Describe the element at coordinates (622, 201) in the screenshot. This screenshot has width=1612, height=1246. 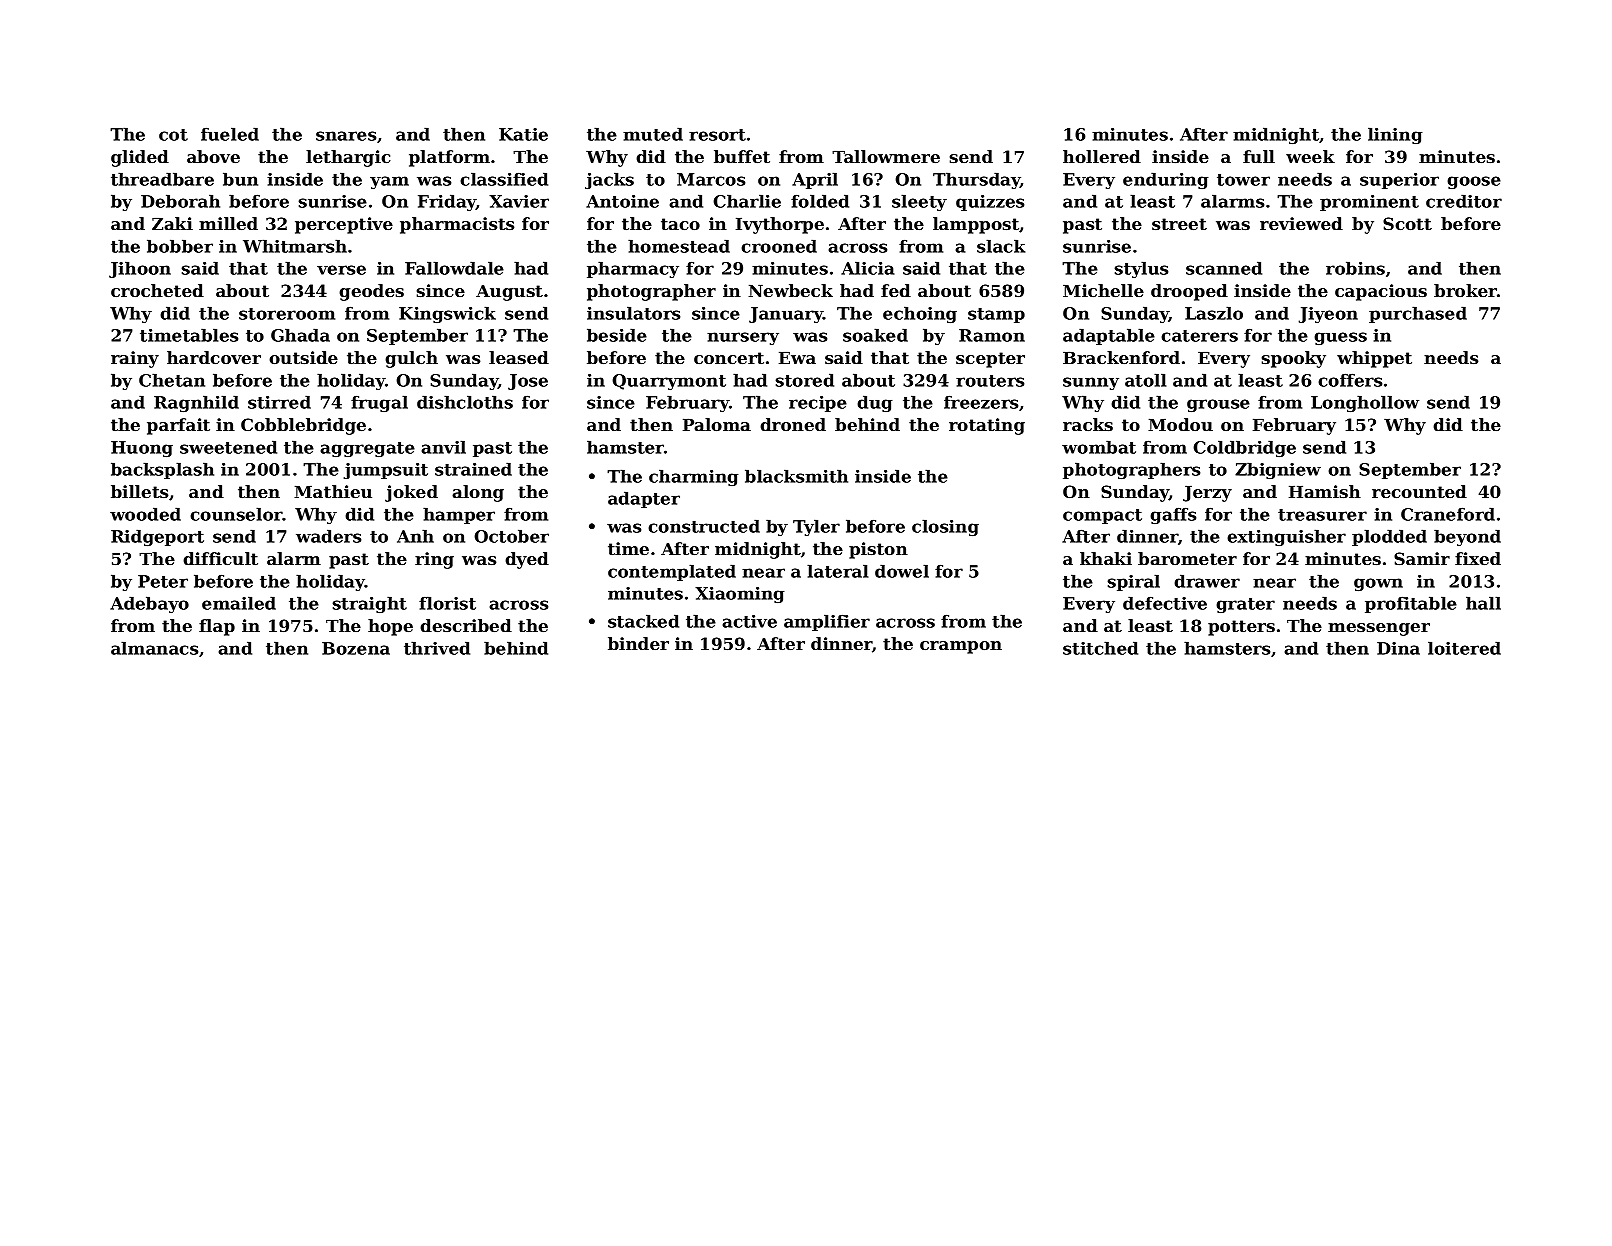
I see `Antoine` at that location.
